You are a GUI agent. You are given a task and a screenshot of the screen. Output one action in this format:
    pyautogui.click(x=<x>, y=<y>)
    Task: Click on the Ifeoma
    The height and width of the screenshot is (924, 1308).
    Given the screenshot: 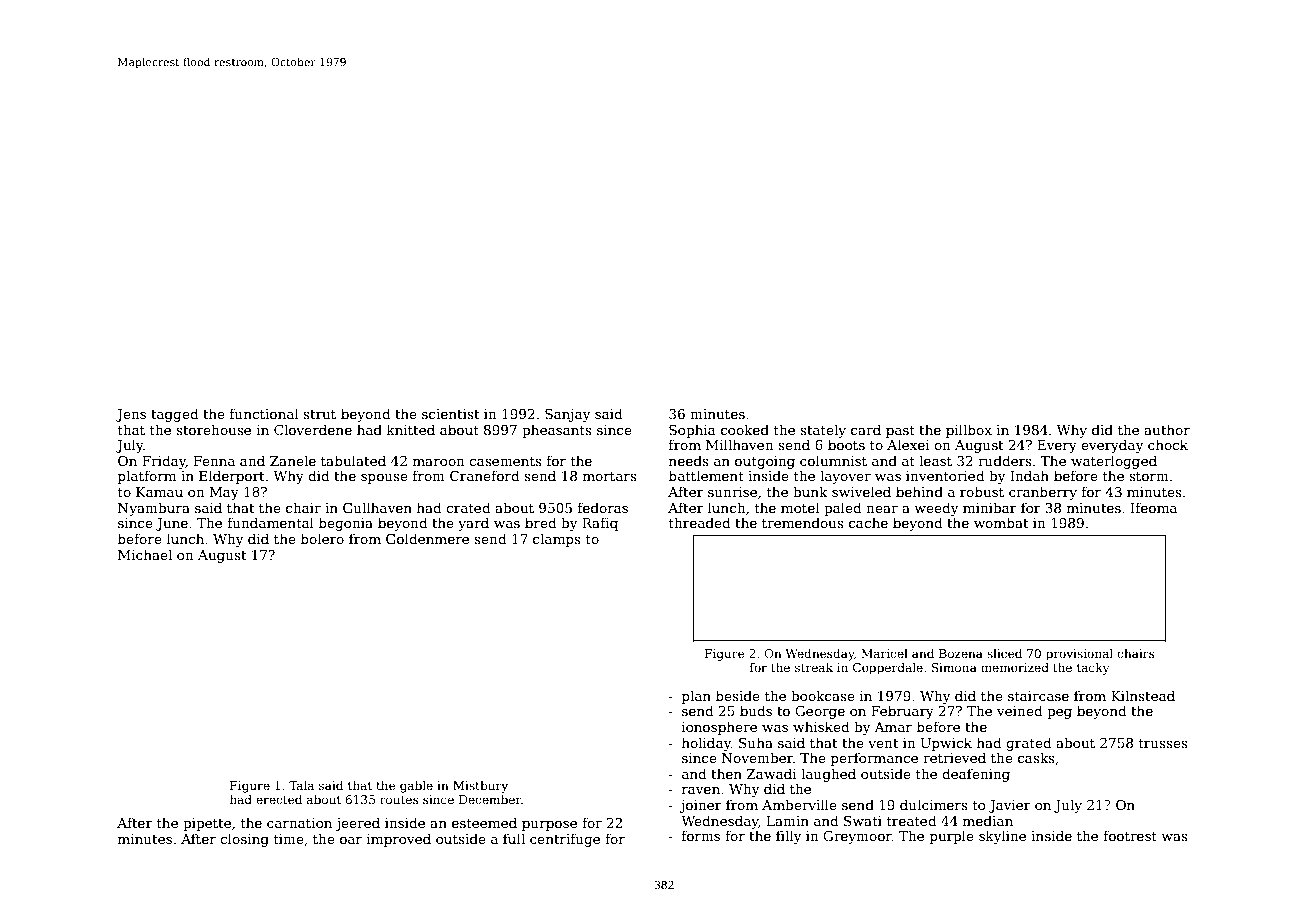 What is the action you would take?
    pyautogui.click(x=1154, y=507)
